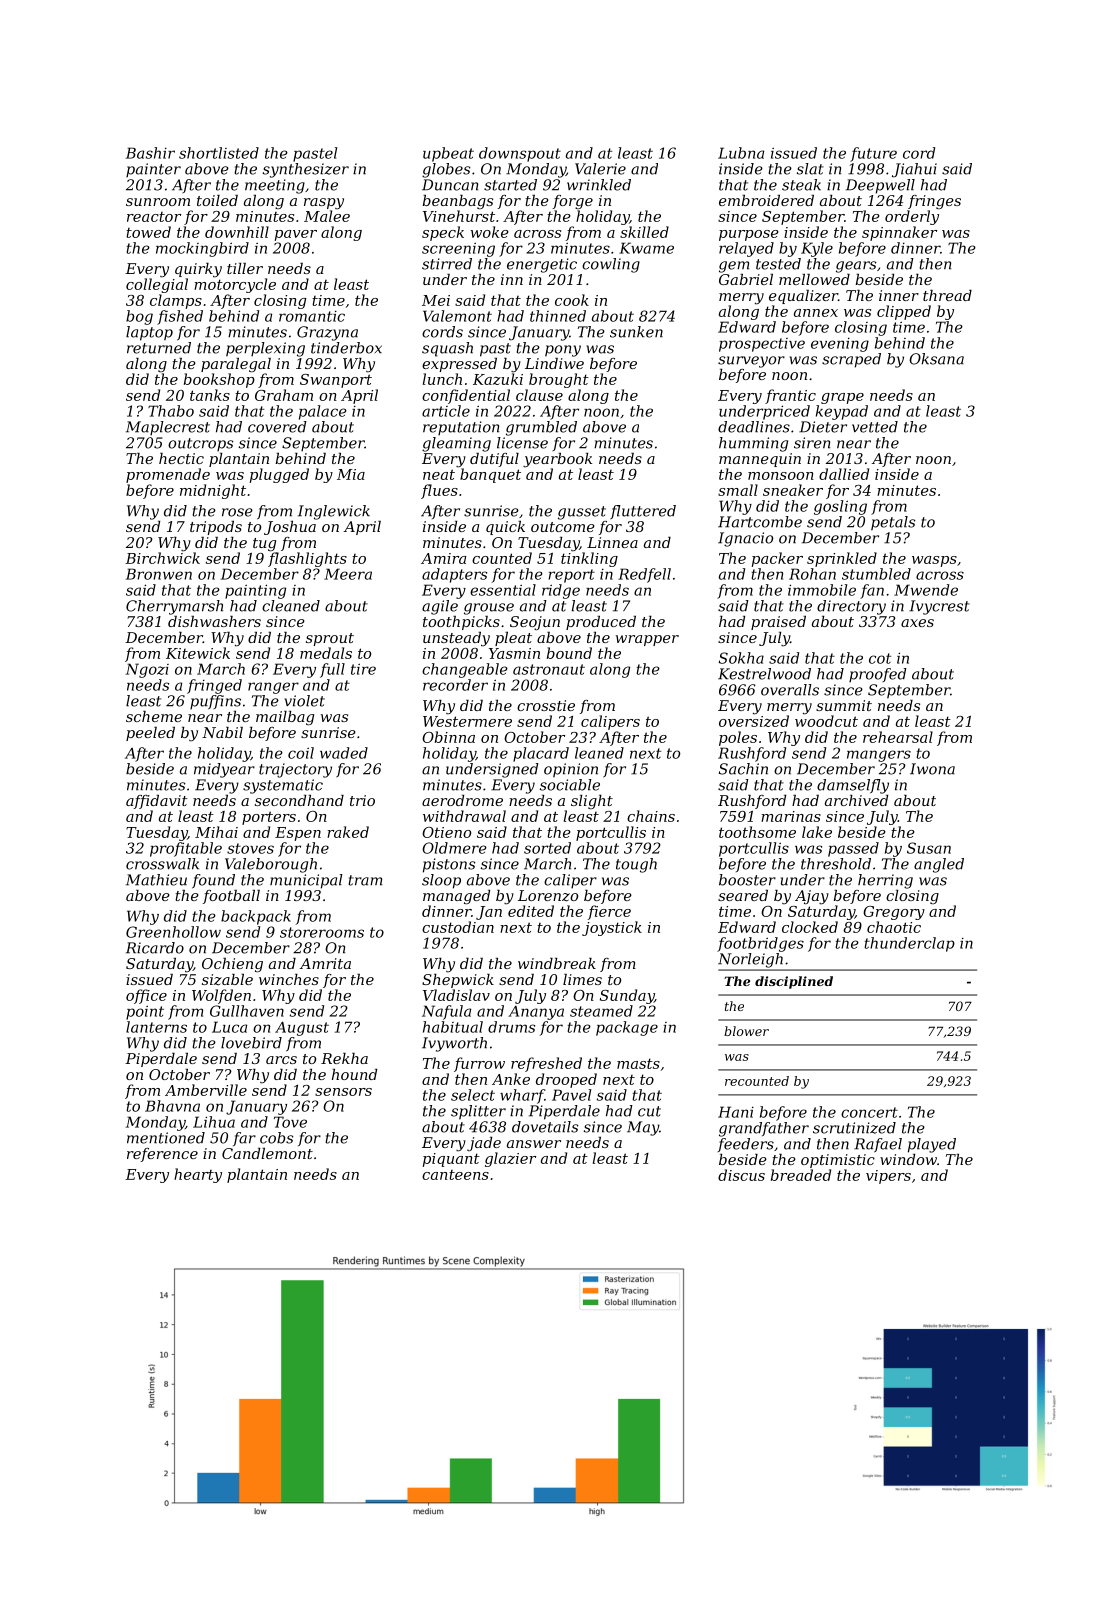 The width and height of the screenshot is (1103, 1598). What do you see at coordinates (273, 688) in the screenshot?
I see `ranger` at bounding box center [273, 688].
